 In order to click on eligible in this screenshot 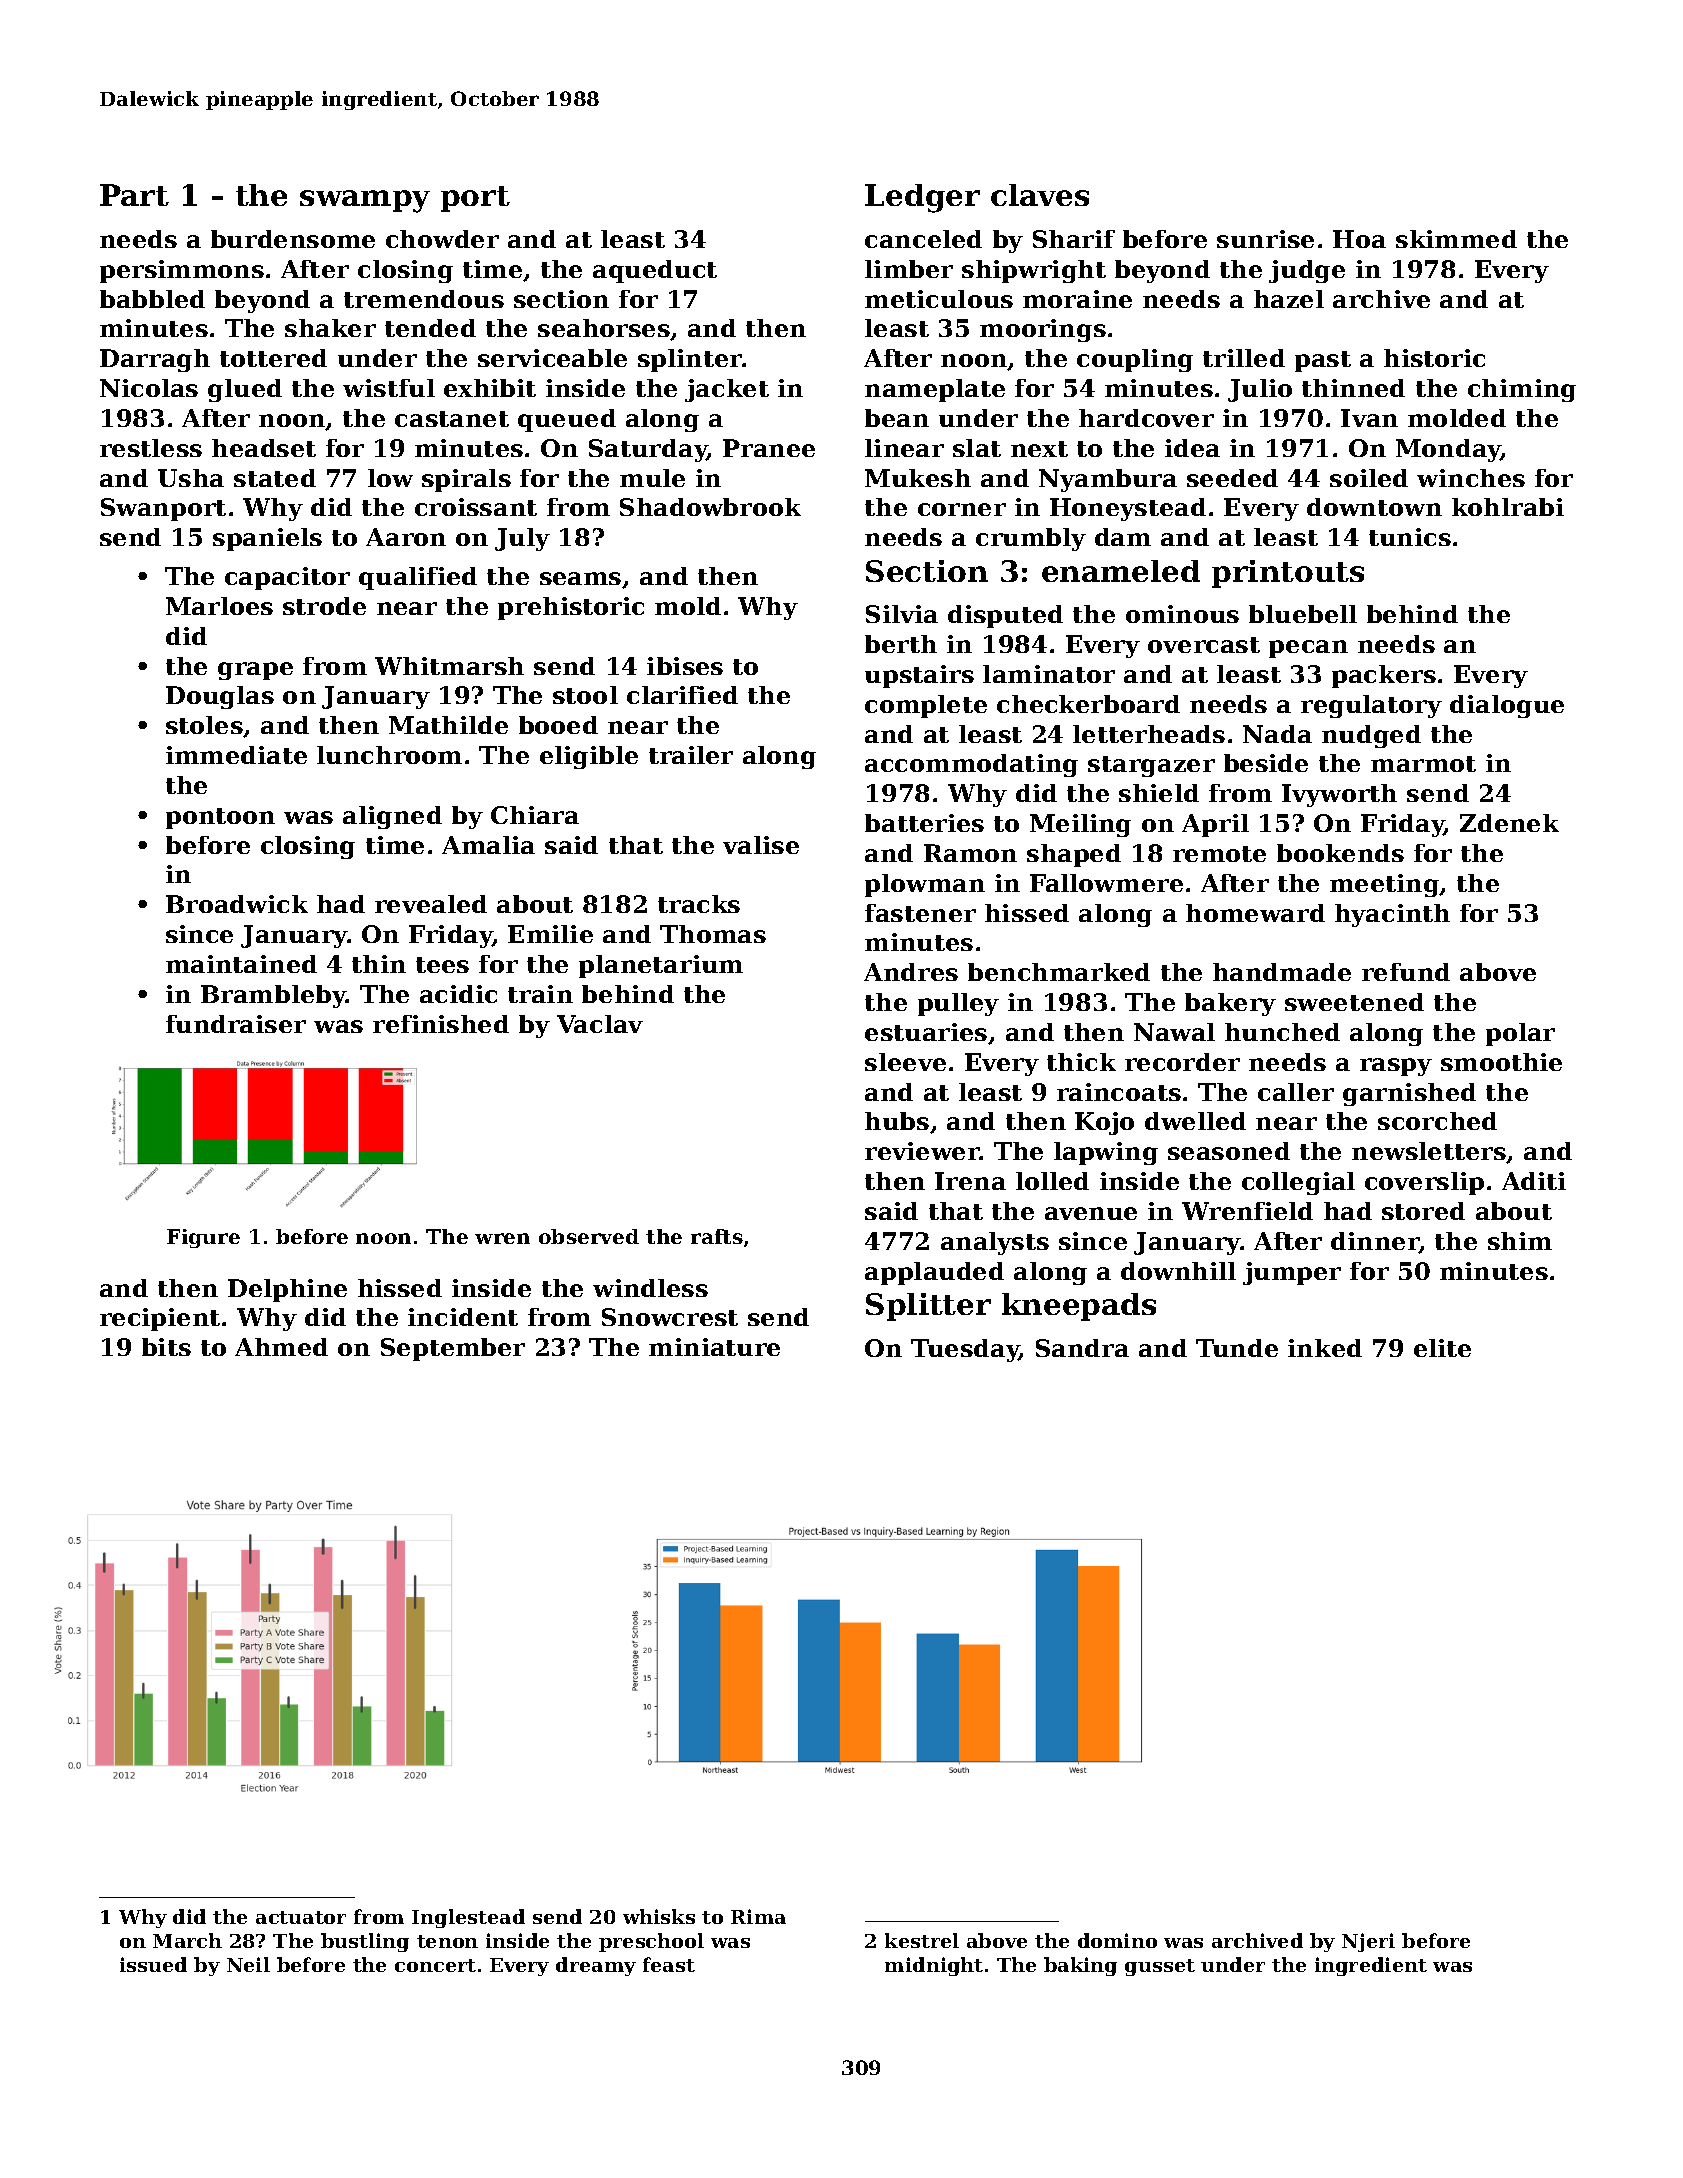, I will do `click(589, 757)`.
